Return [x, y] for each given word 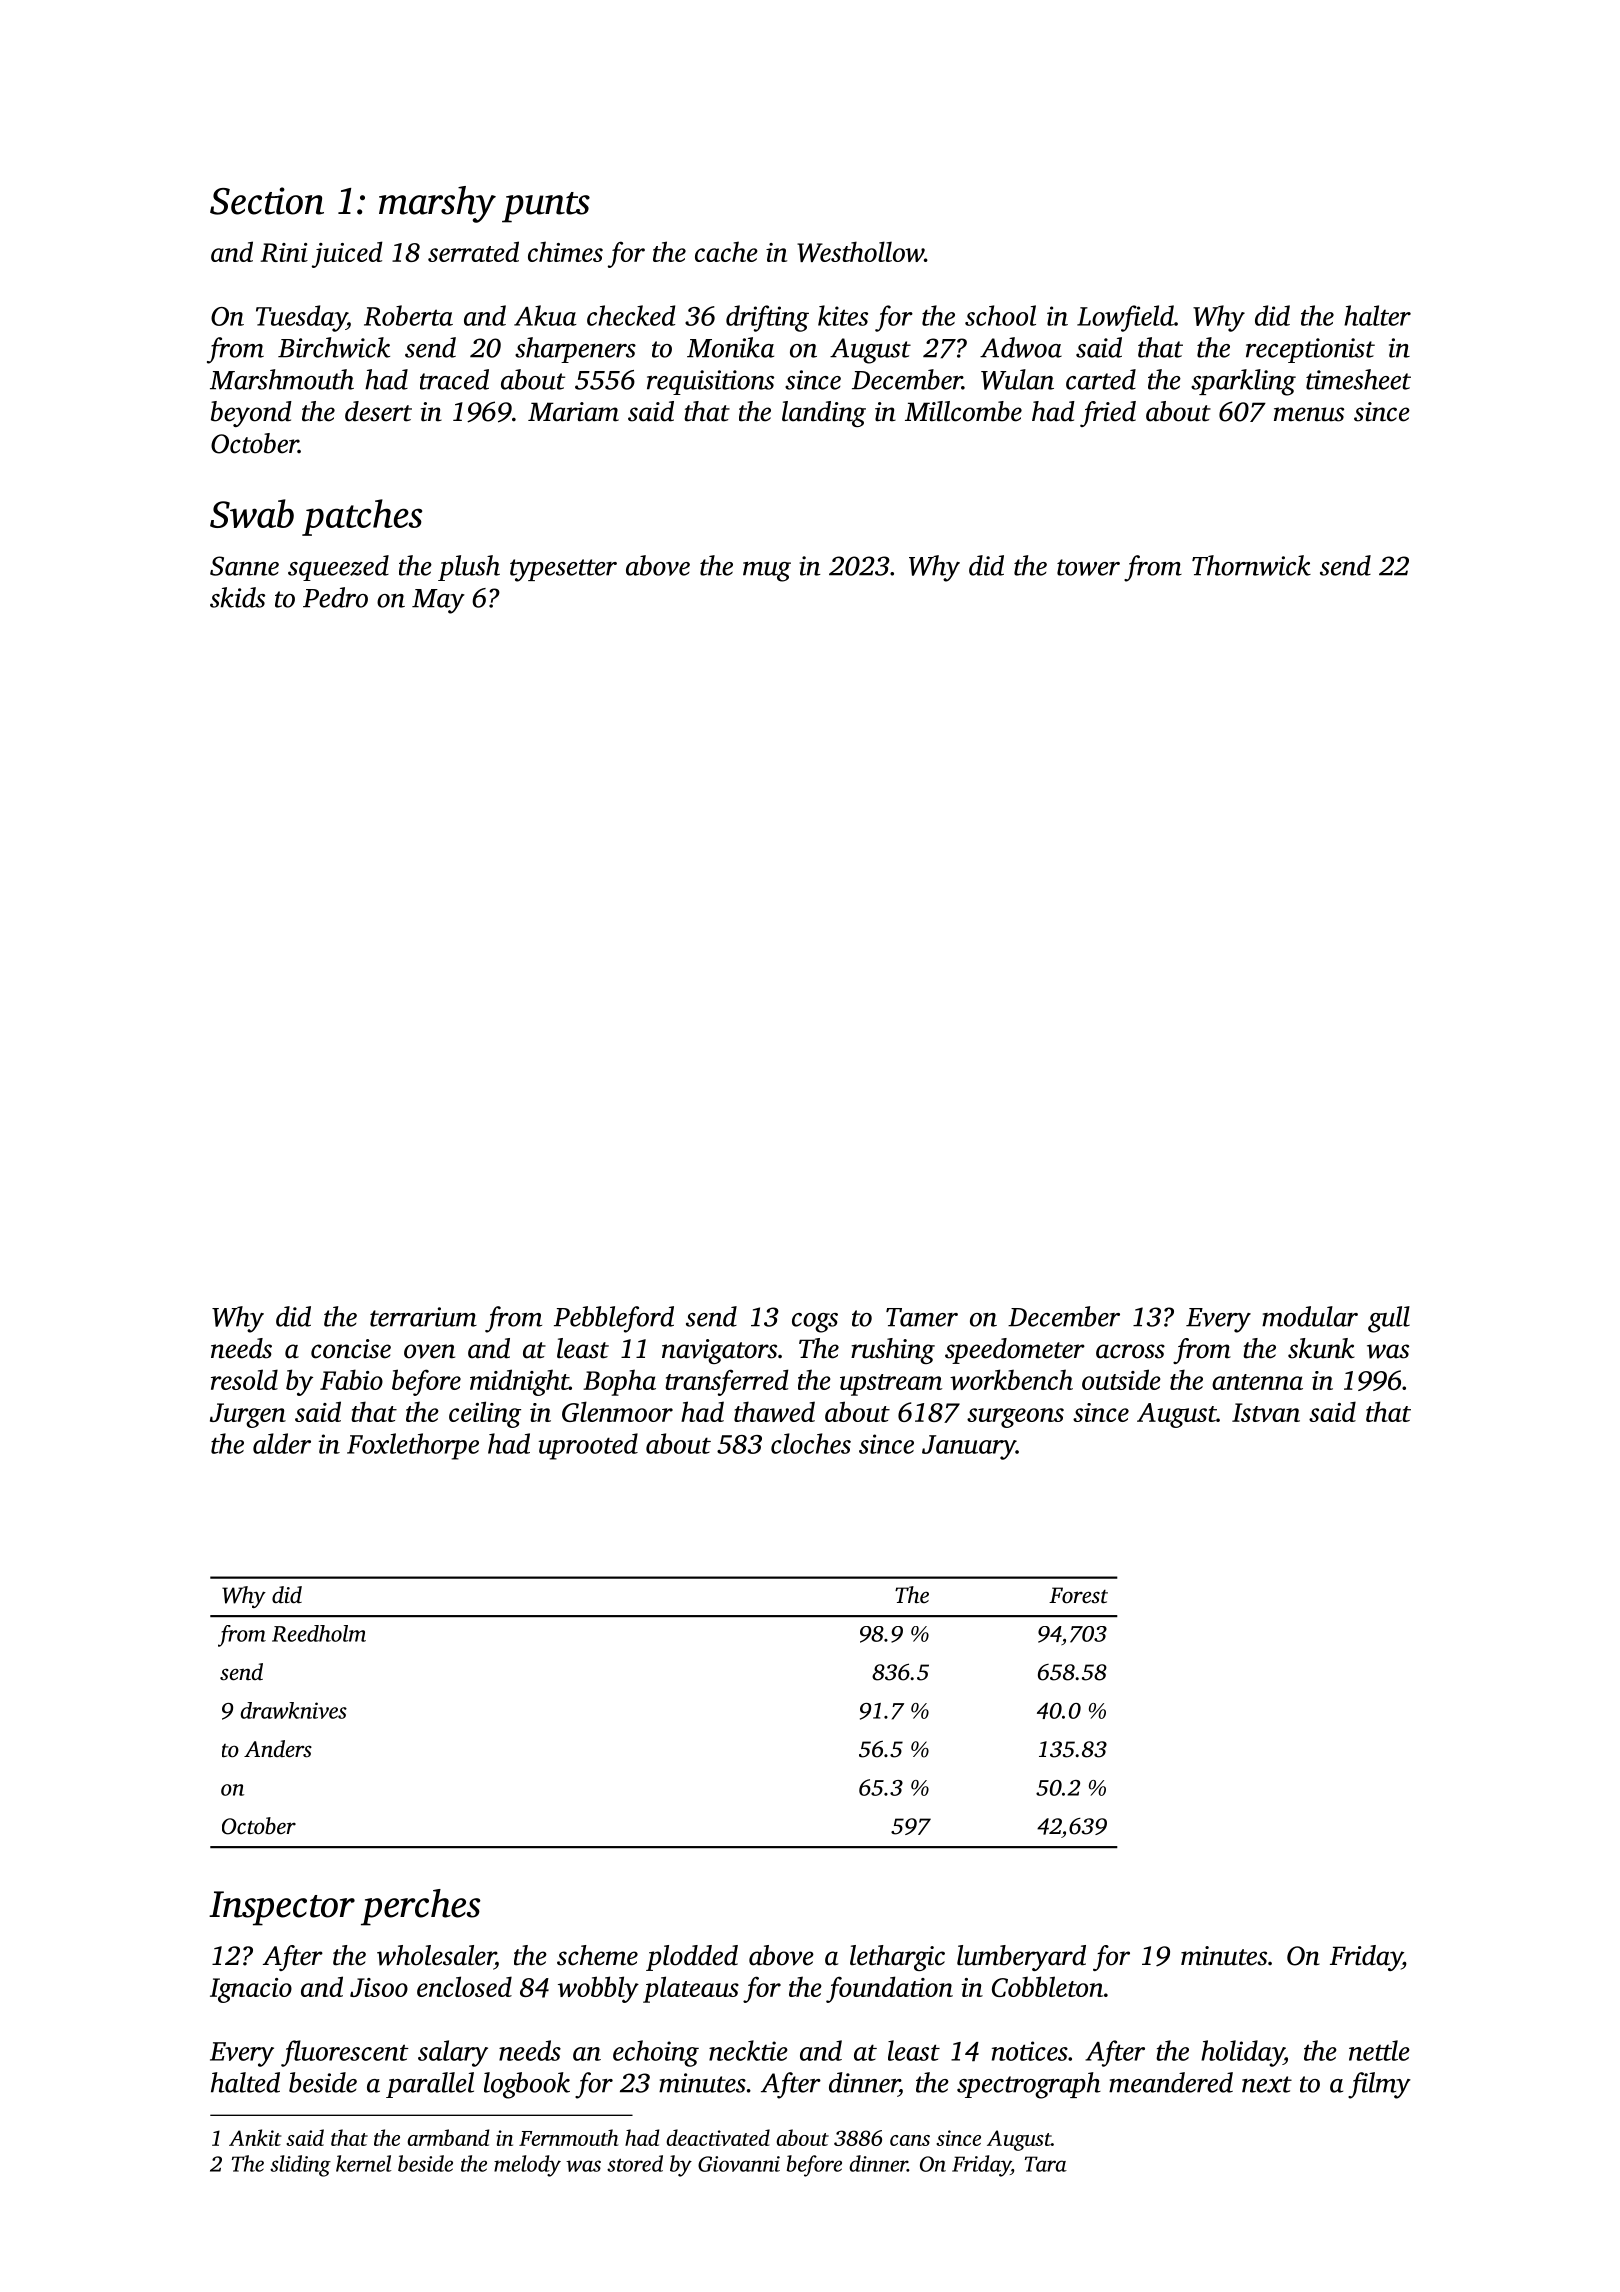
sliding [300, 2166]
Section [267, 201]
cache [726, 251]
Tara [1046, 2164]
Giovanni [739, 2164]
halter [1377, 315]
